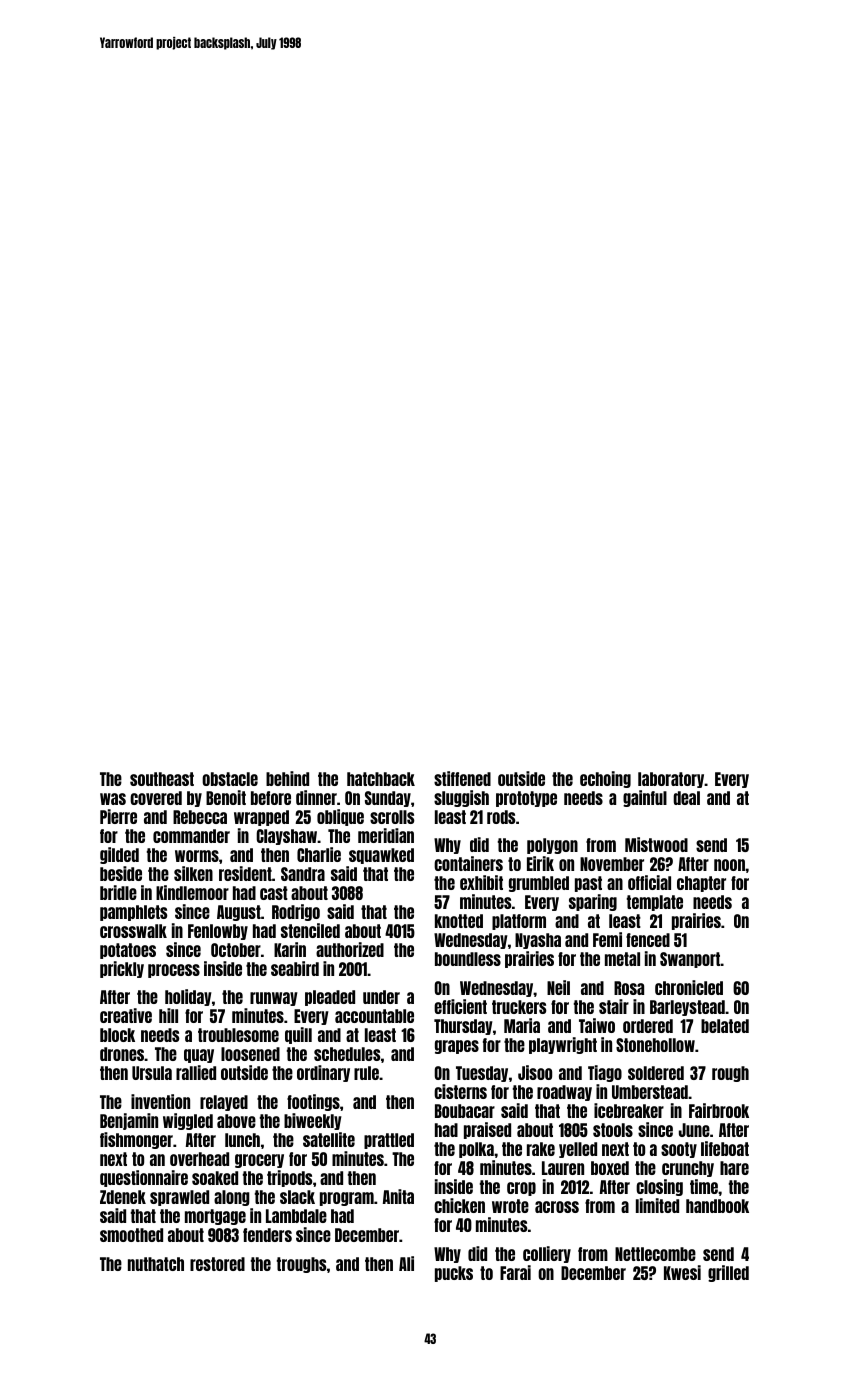 This screenshot has height=1400, width=849. I want to click on Farai, so click(515, 1272).
